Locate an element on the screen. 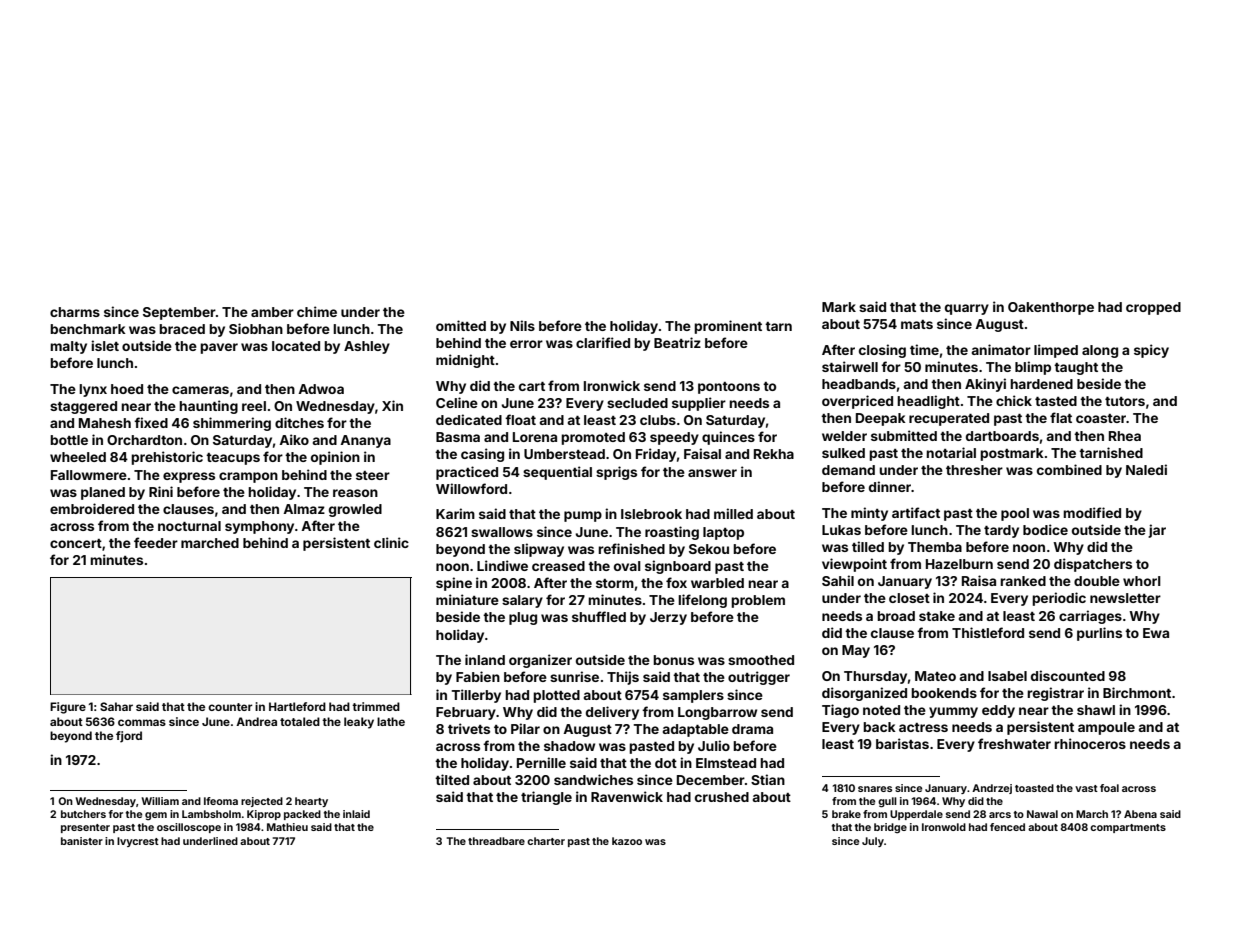 The height and width of the screenshot is (952, 1233). roasting is located at coordinates (672, 533).
